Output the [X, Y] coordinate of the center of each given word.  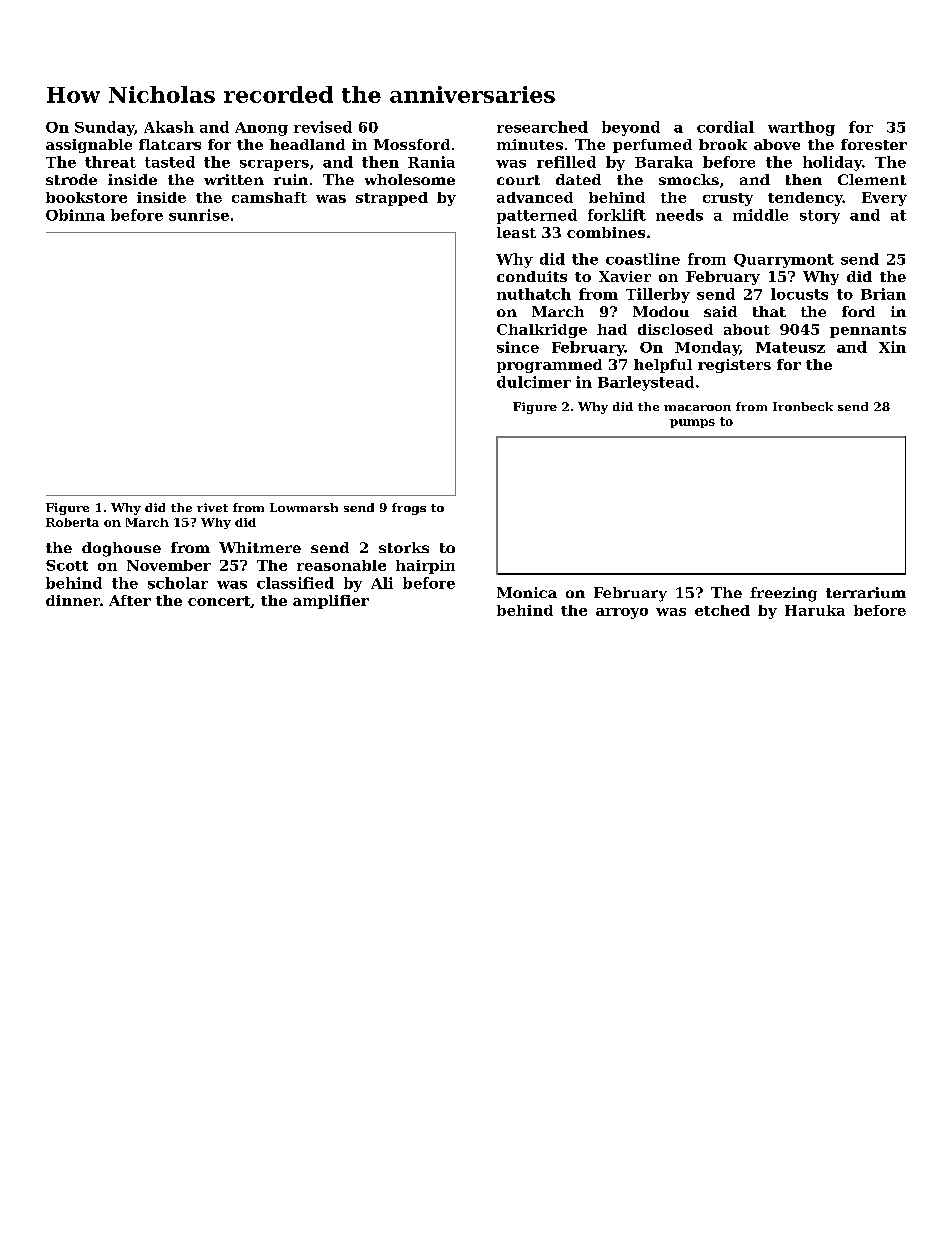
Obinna [75, 215]
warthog [801, 128]
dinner [73, 600]
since [518, 347]
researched [542, 127]
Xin [892, 347]
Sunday [104, 128]
